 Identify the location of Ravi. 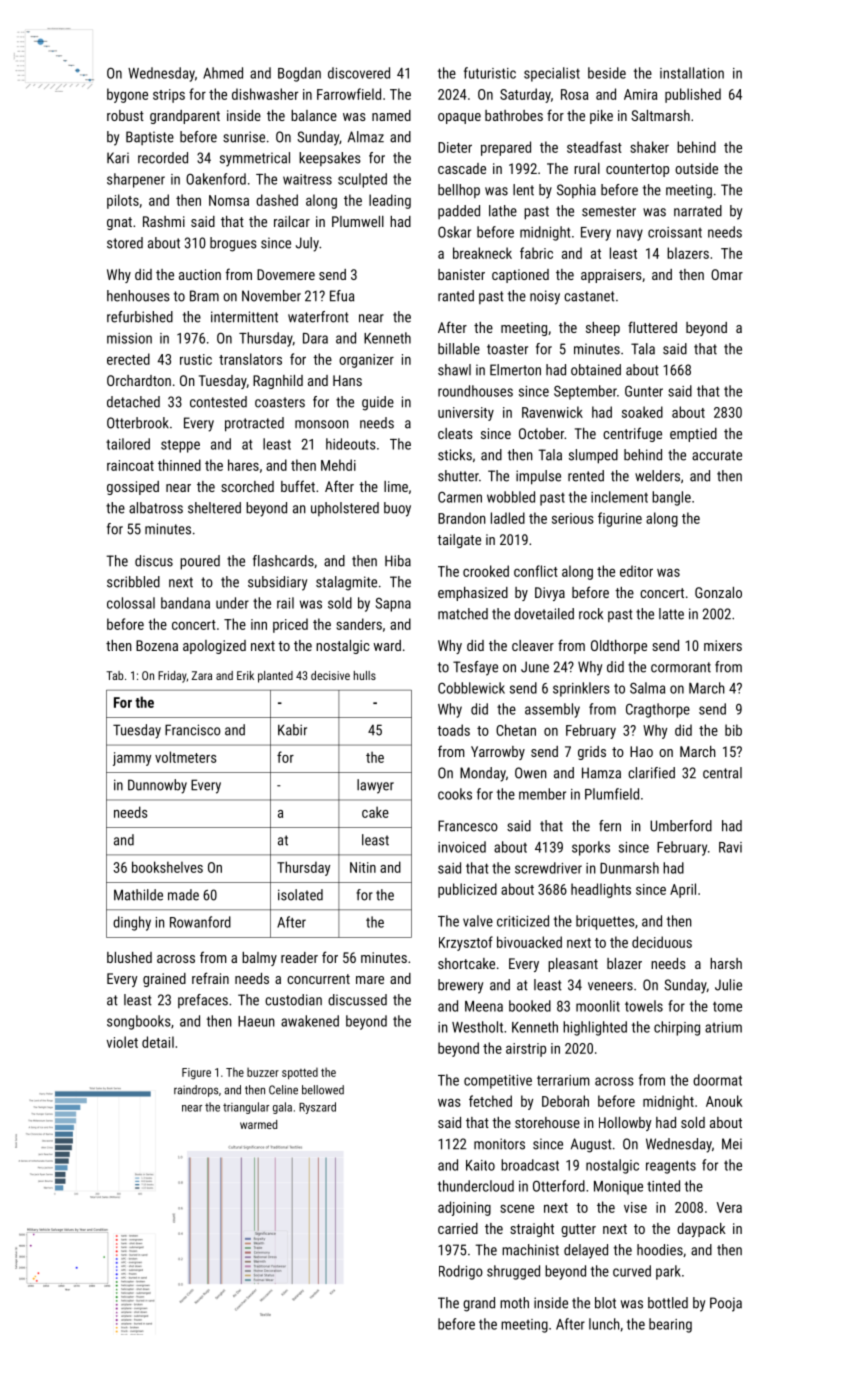
(730, 847).
